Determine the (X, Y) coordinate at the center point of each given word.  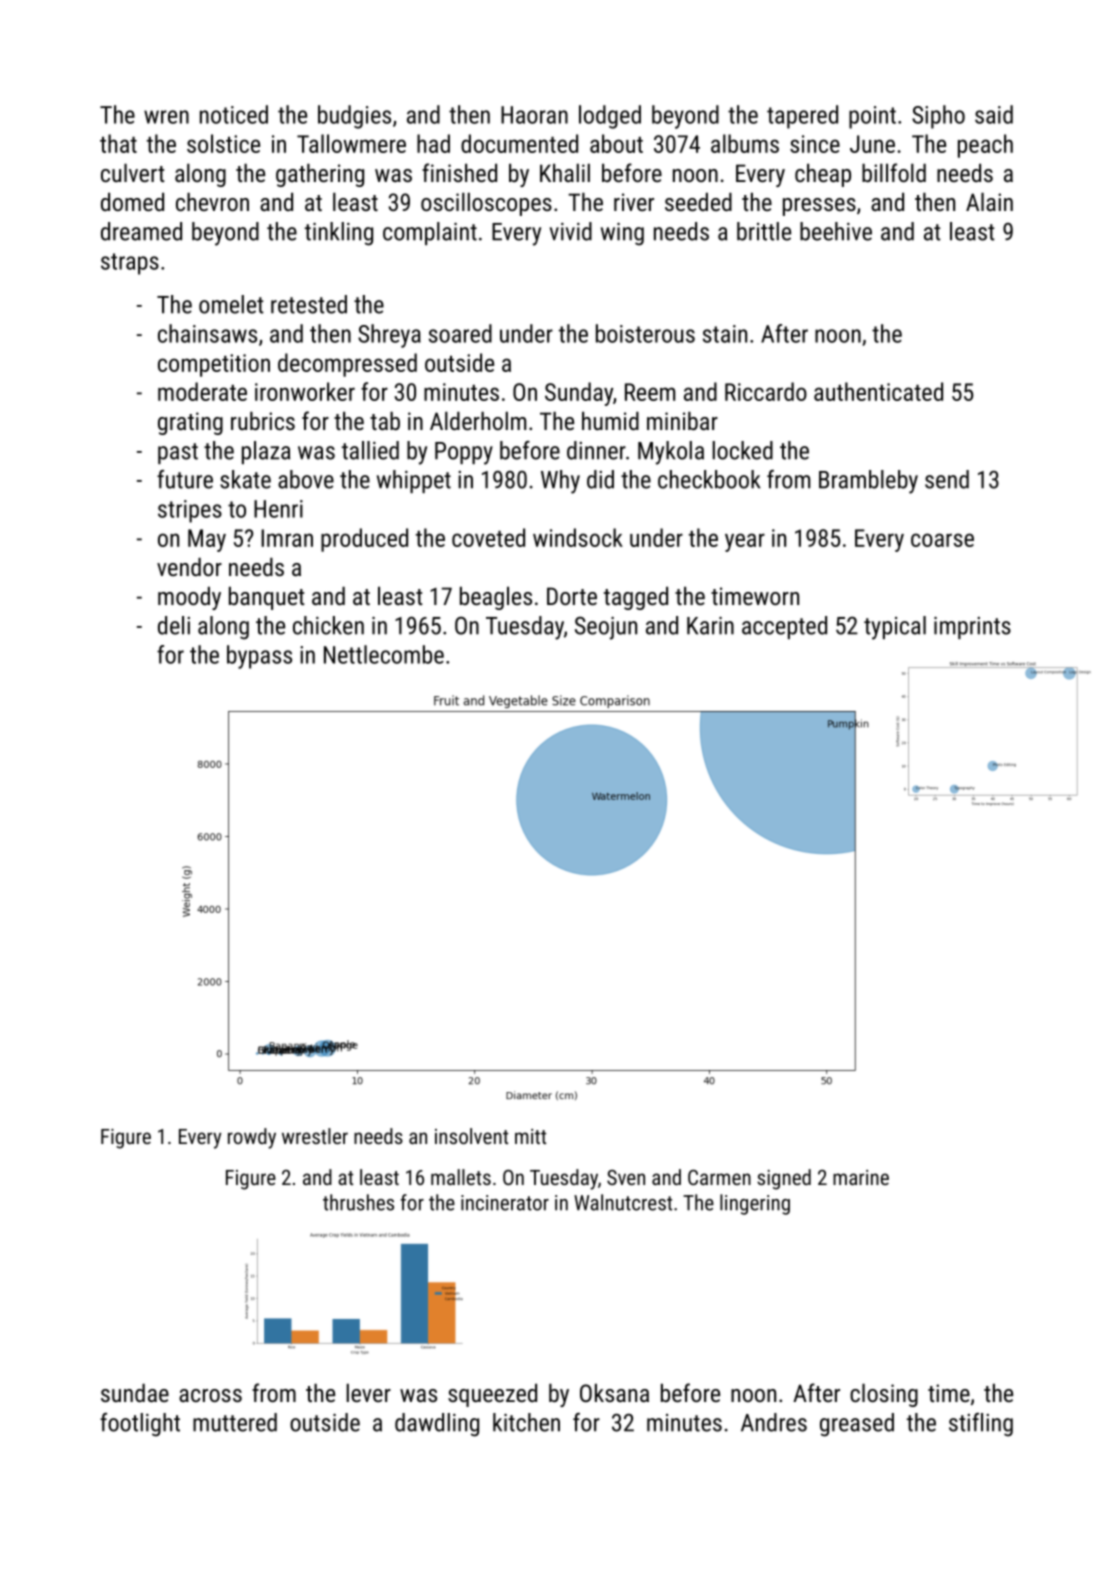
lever (368, 1393)
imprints (972, 628)
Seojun (606, 628)
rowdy (252, 1138)
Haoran (534, 115)
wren (166, 117)
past (178, 453)
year (745, 542)
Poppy (464, 453)
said (994, 114)
